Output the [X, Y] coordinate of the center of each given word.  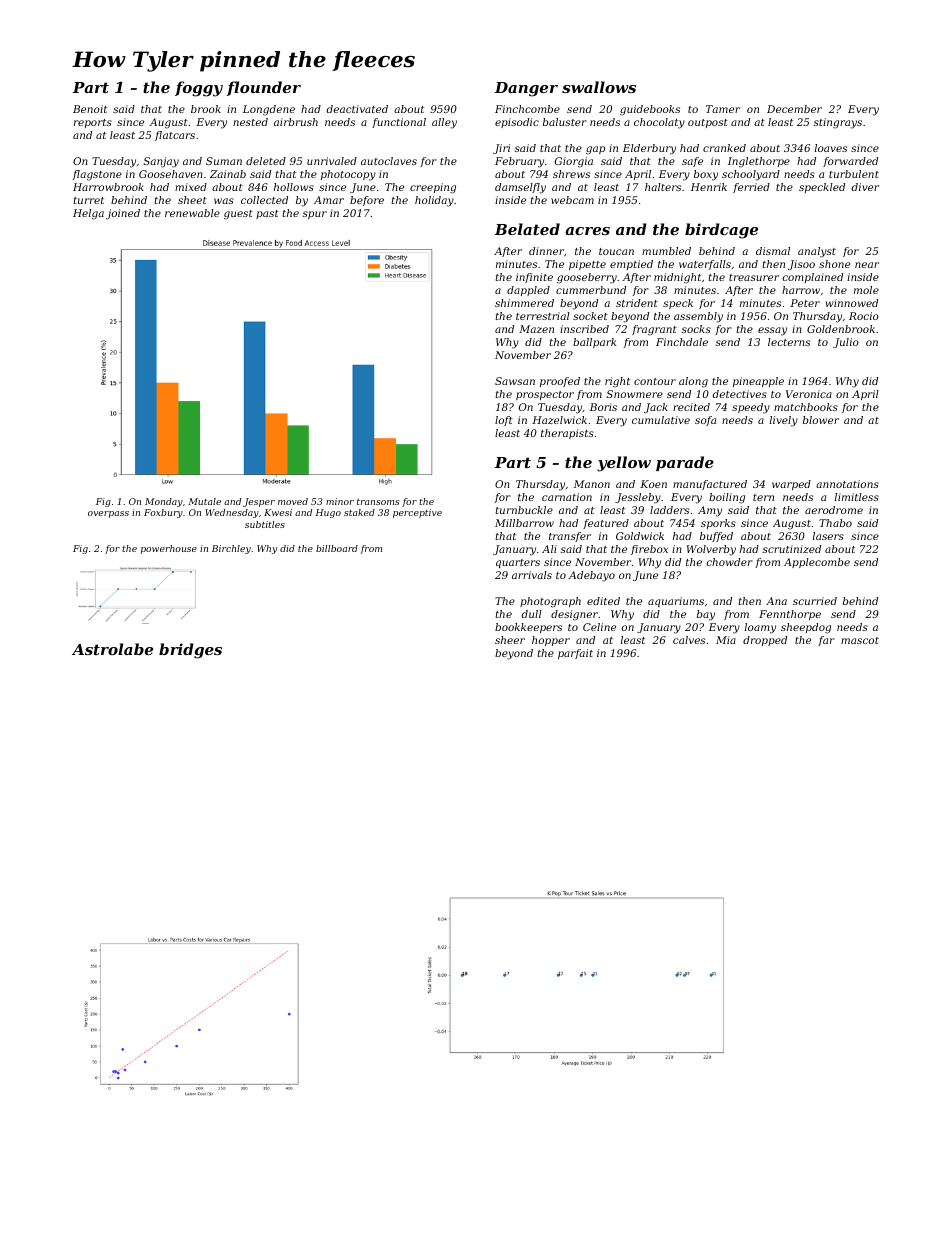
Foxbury [163, 513]
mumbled [666, 251]
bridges [190, 651]
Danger [526, 89]
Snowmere [634, 394]
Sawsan [515, 381]
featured [606, 524]
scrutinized [792, 549]
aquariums [676, 602]
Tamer [723, 109]
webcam [572, 200]
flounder [264, 88]
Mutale [204, 501]
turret [89, 200]
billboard [337, 548]
